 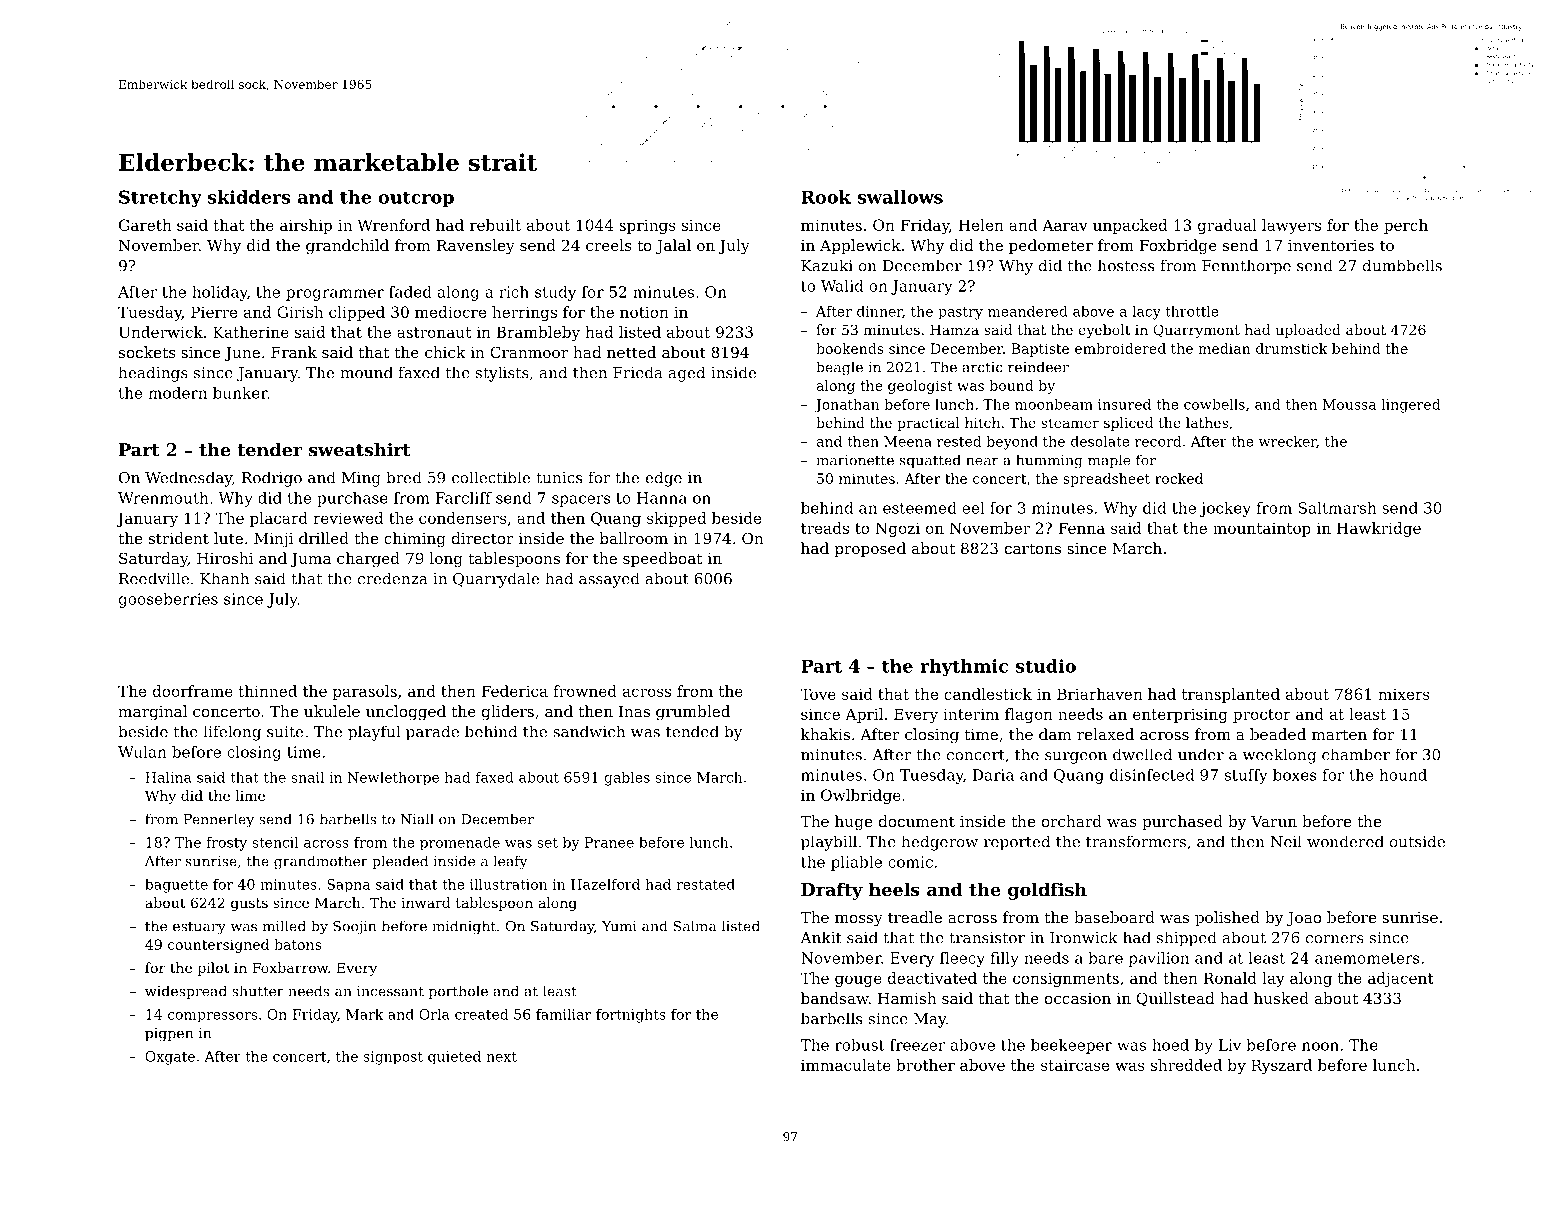 What do you see at coordinates (900, 197) in the page?
I see `swallows` at bounding box center [900, 197].
